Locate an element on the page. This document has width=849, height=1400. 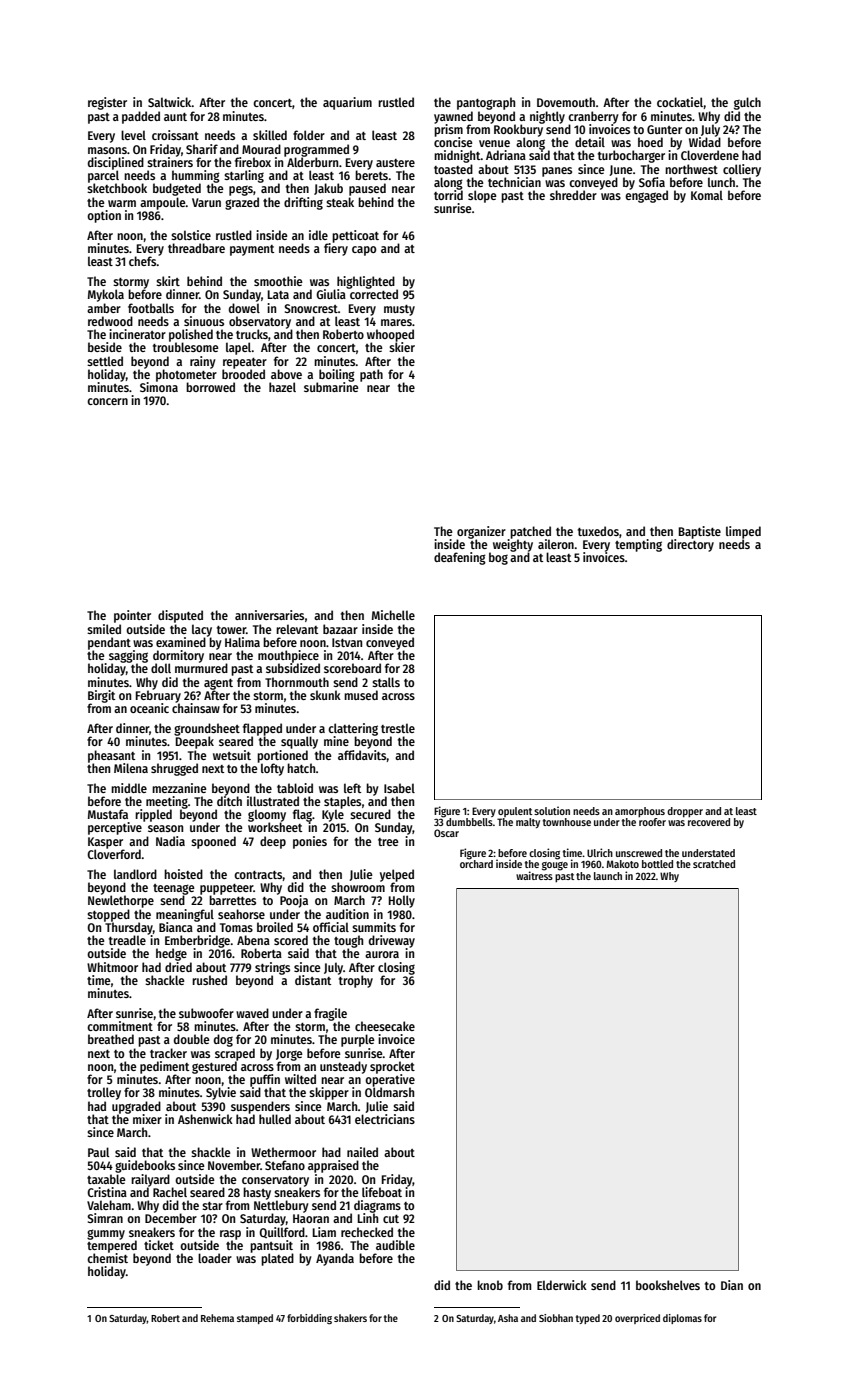
audible is located at coordinates (395, 1245).
